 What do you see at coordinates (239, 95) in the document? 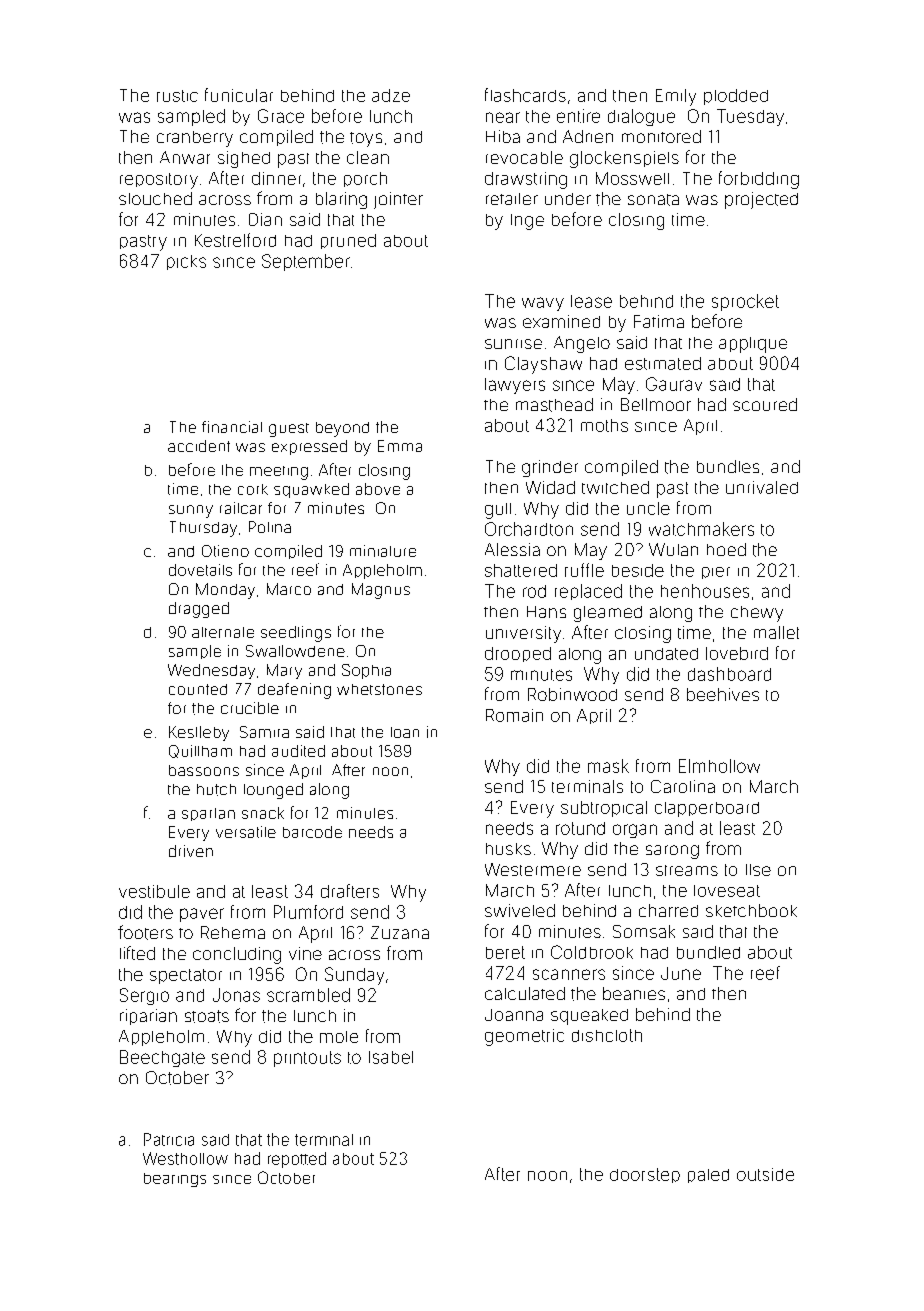
I see `funicular` at bounding box center [239, 95].
